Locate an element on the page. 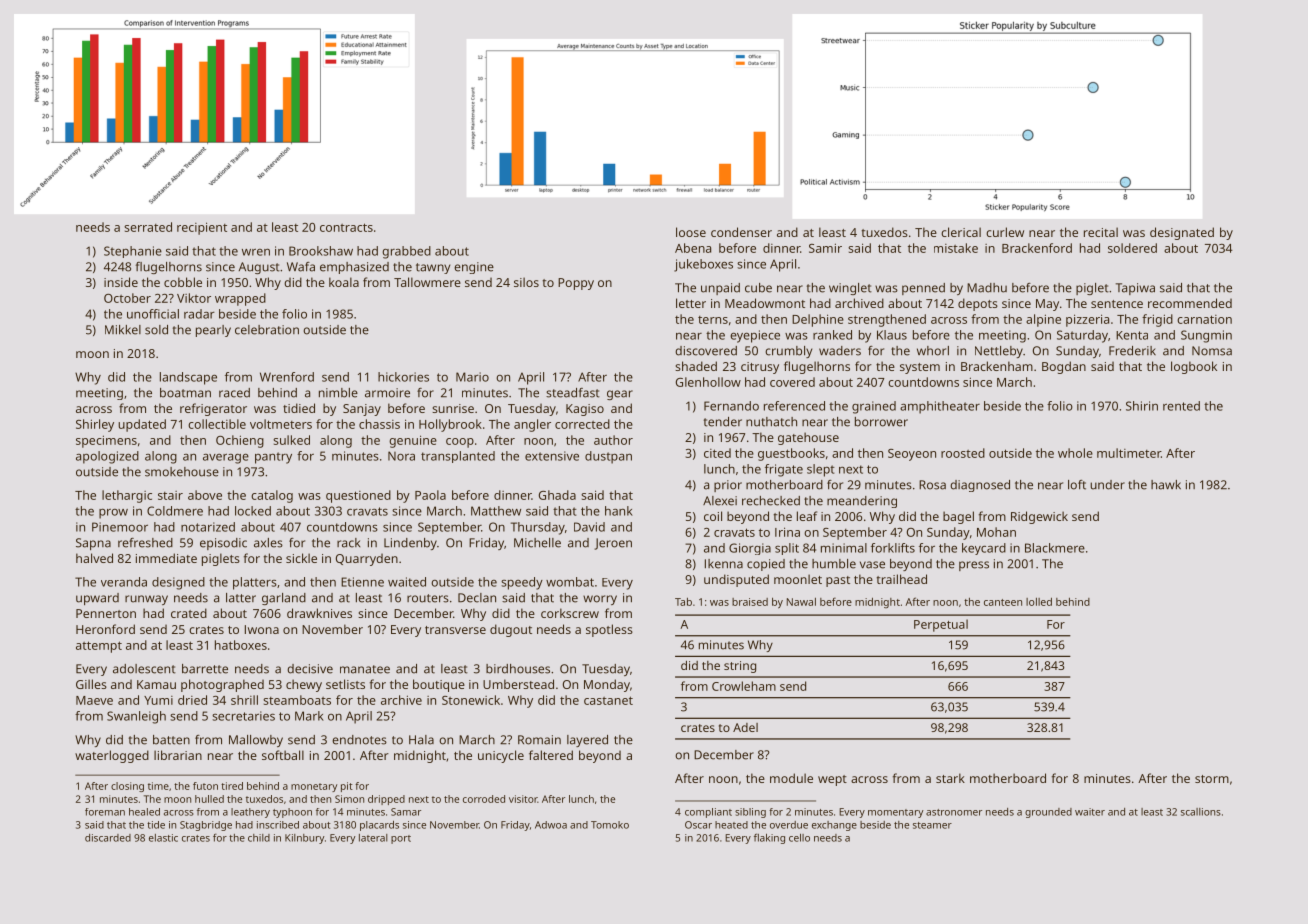 This page has width=1308, height=924. designated is located at coordinates (1182, 233).
